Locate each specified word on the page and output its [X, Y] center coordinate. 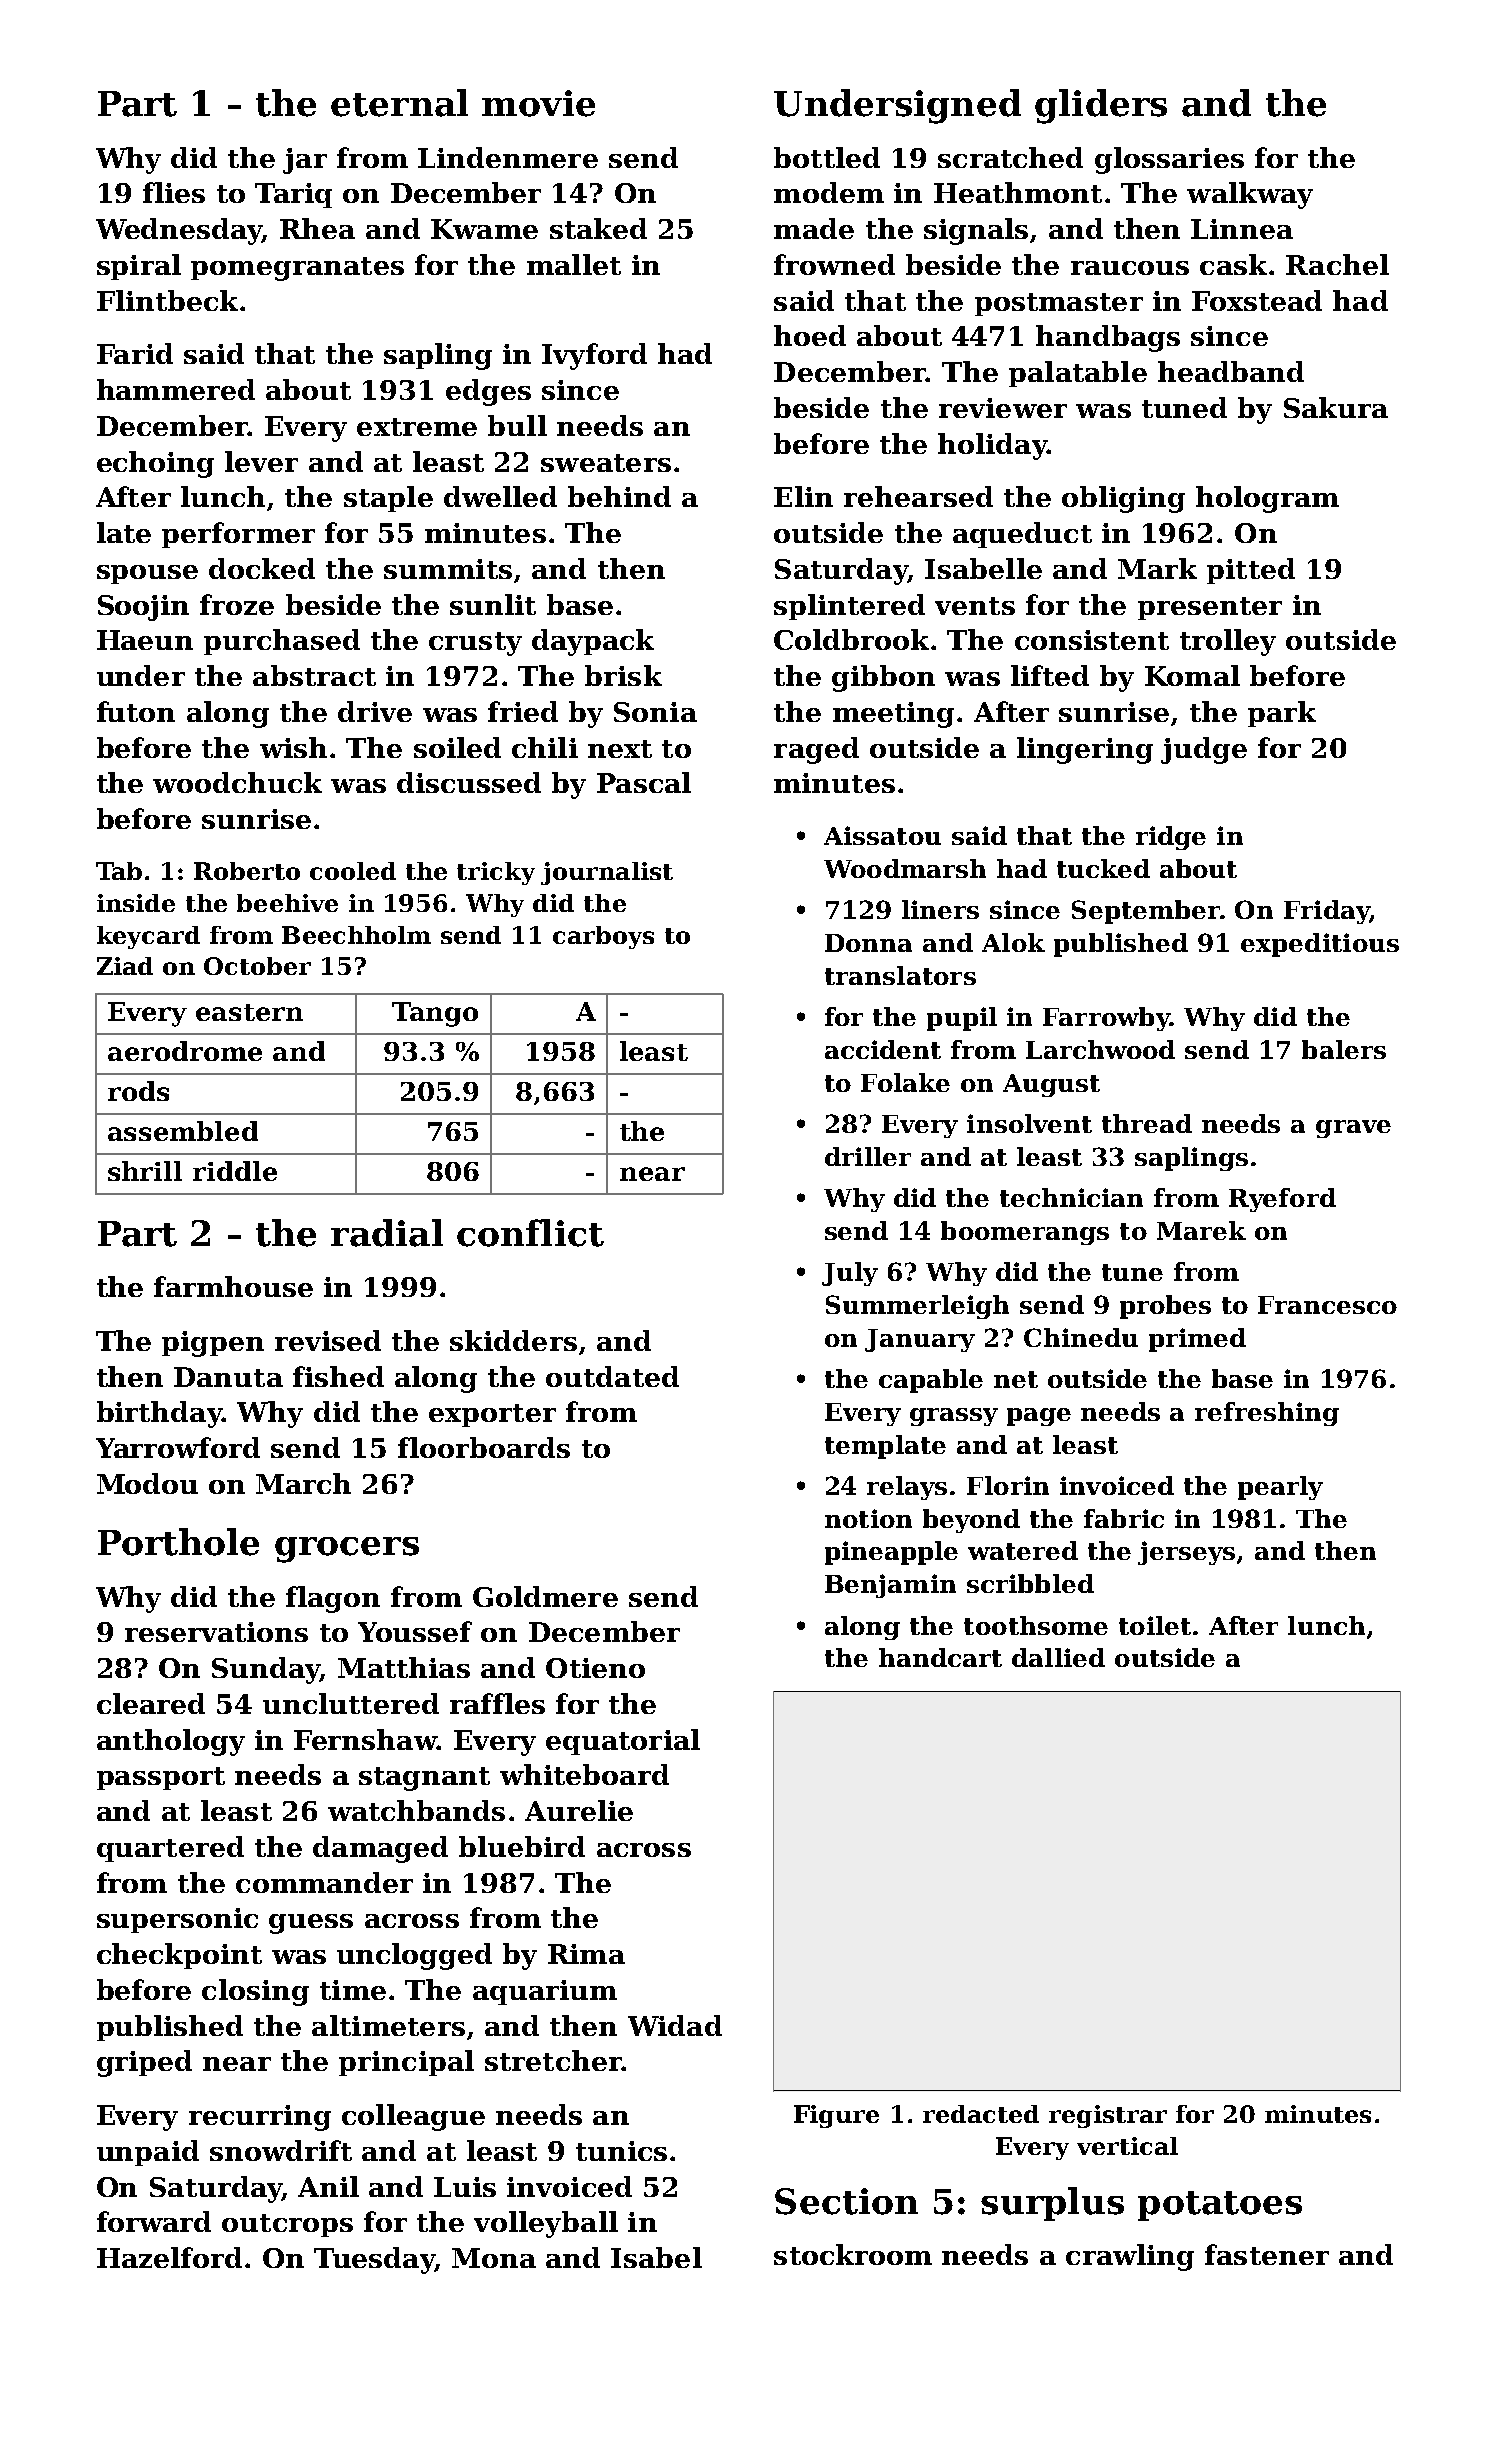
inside [136, 903]
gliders [1101, 106]
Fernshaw [365, 1739]
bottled [827, 157]
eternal [399, 103]
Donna [868, 943]
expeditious [1320, 945]
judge [1204, 750]
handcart [940, 1657]
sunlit [493, 604]
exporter [492, 1415]
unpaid [148, 2153]
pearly [1280, 1488]
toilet [1155, 1625]
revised [328, 1340]
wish [293, 747]
